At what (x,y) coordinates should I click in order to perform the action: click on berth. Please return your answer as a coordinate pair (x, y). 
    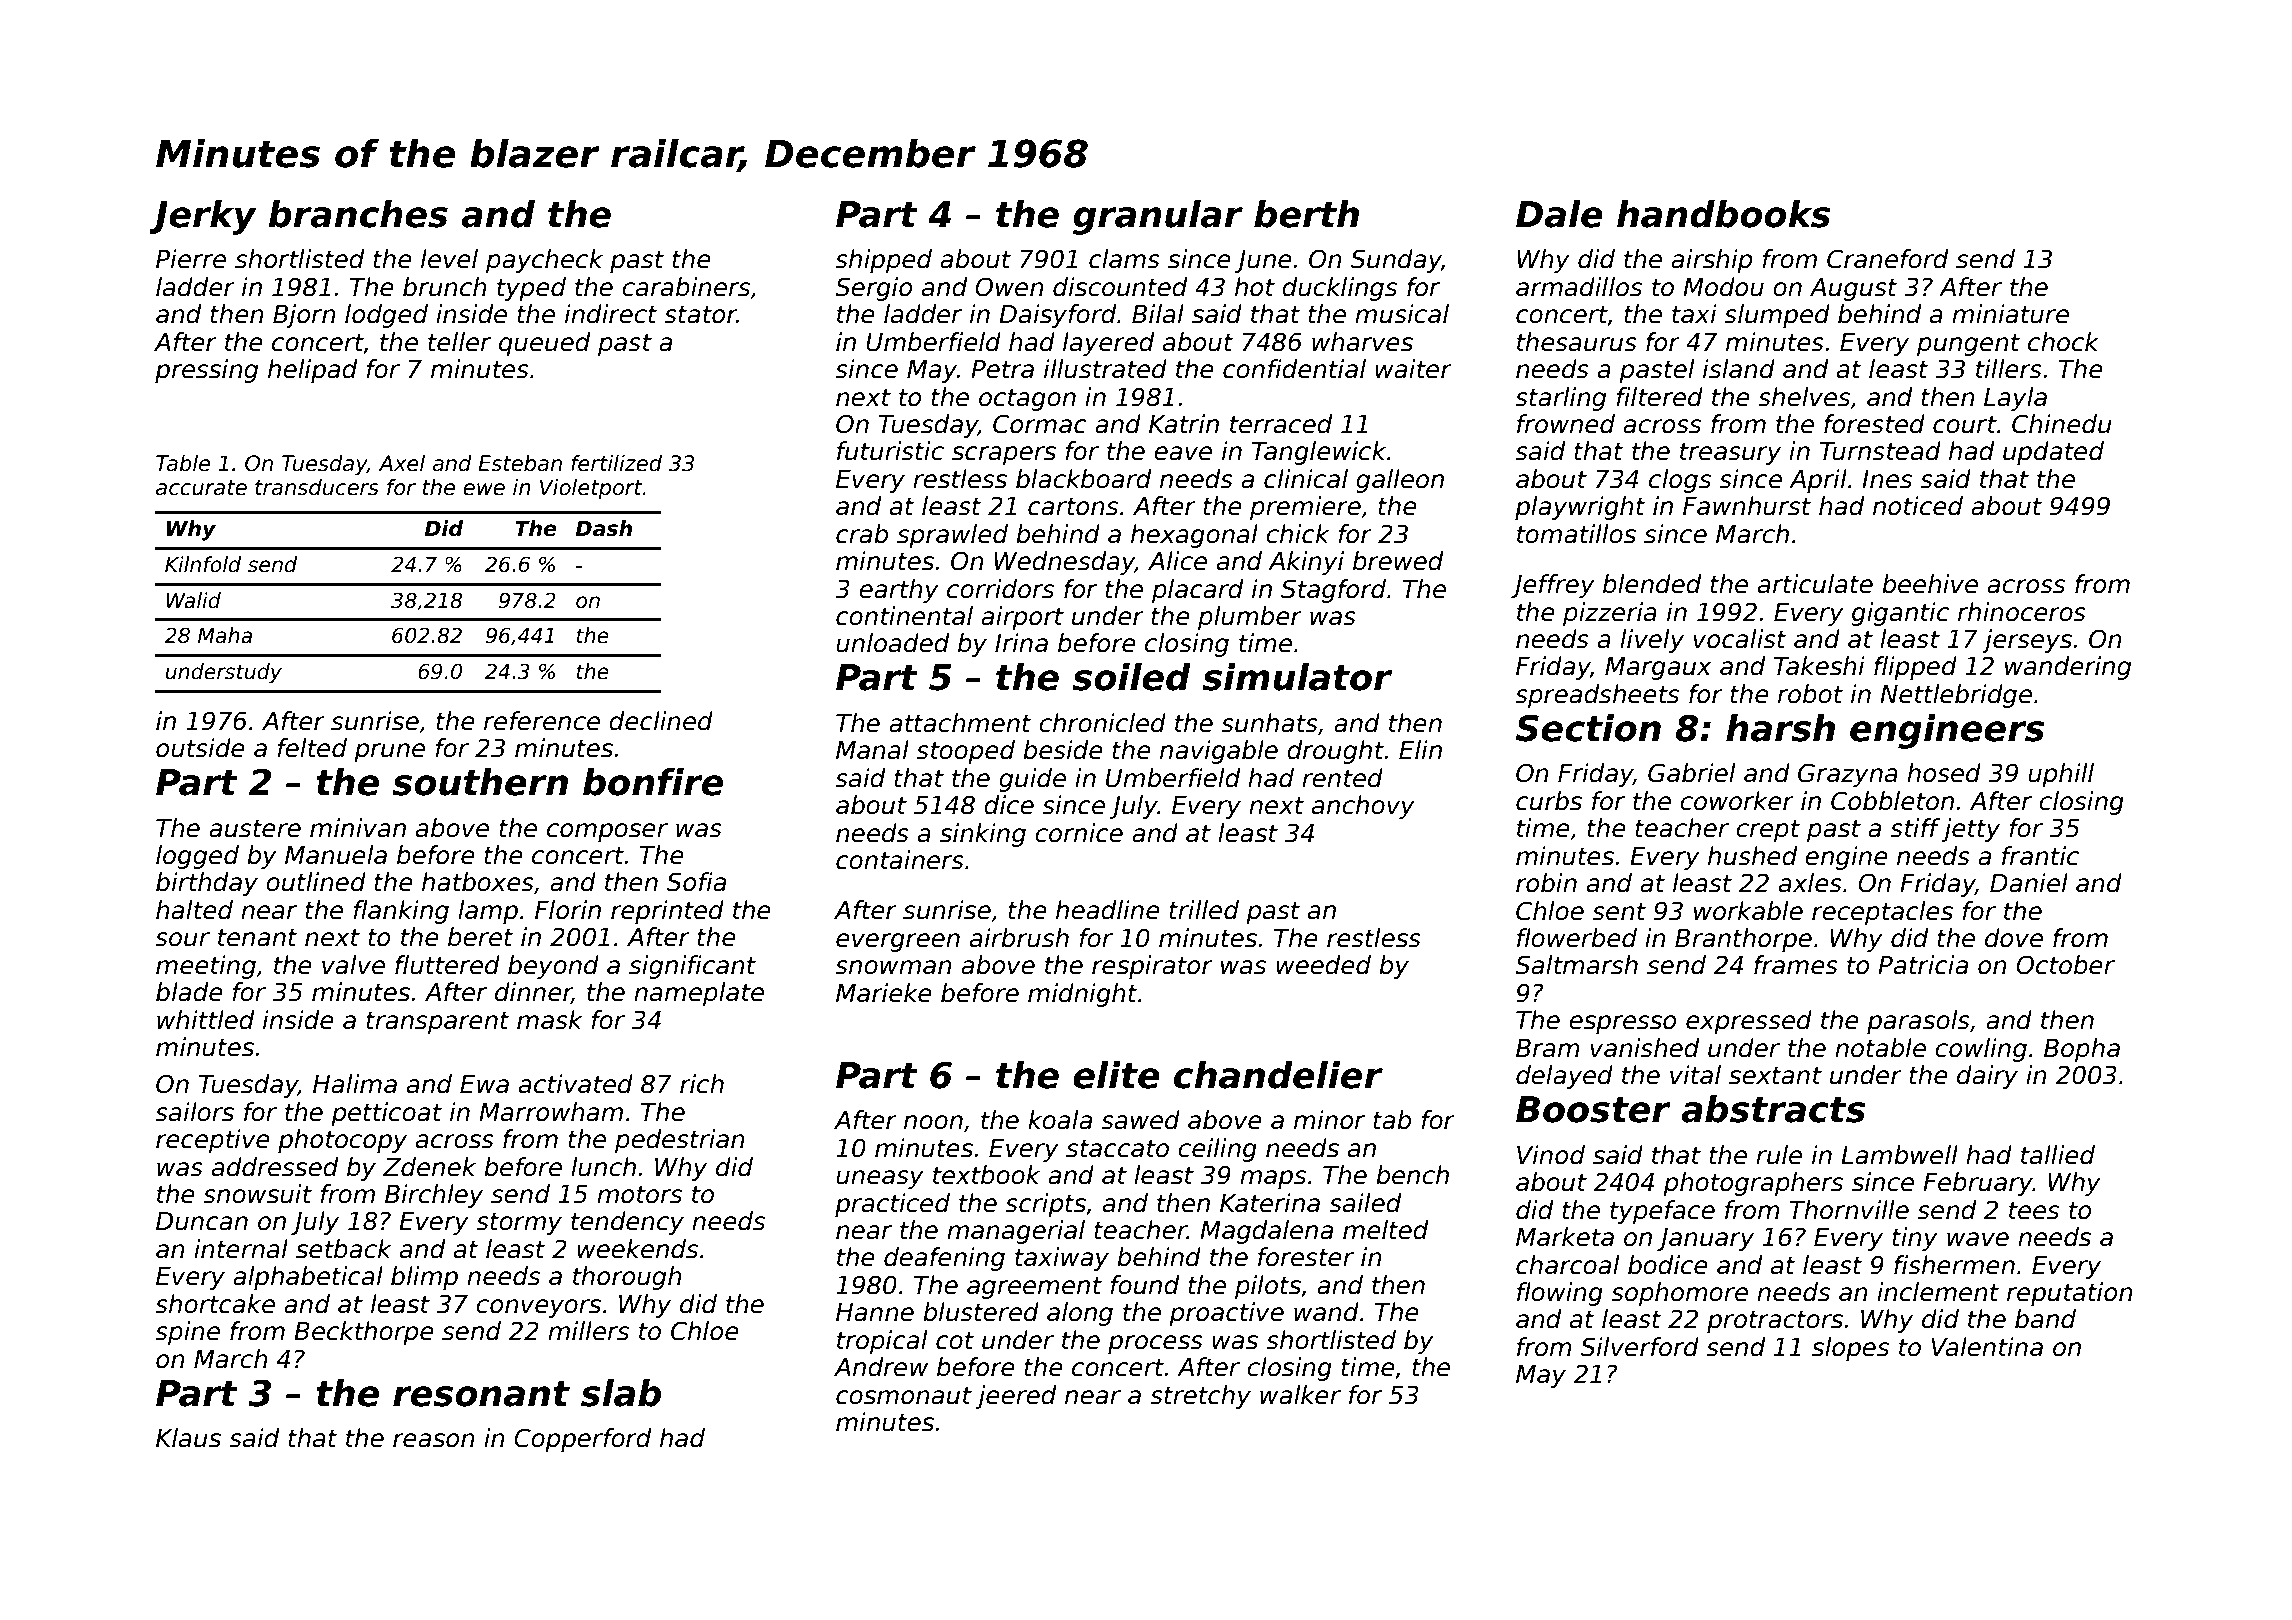
    Looking at the image, I should click on (1306, 214).
